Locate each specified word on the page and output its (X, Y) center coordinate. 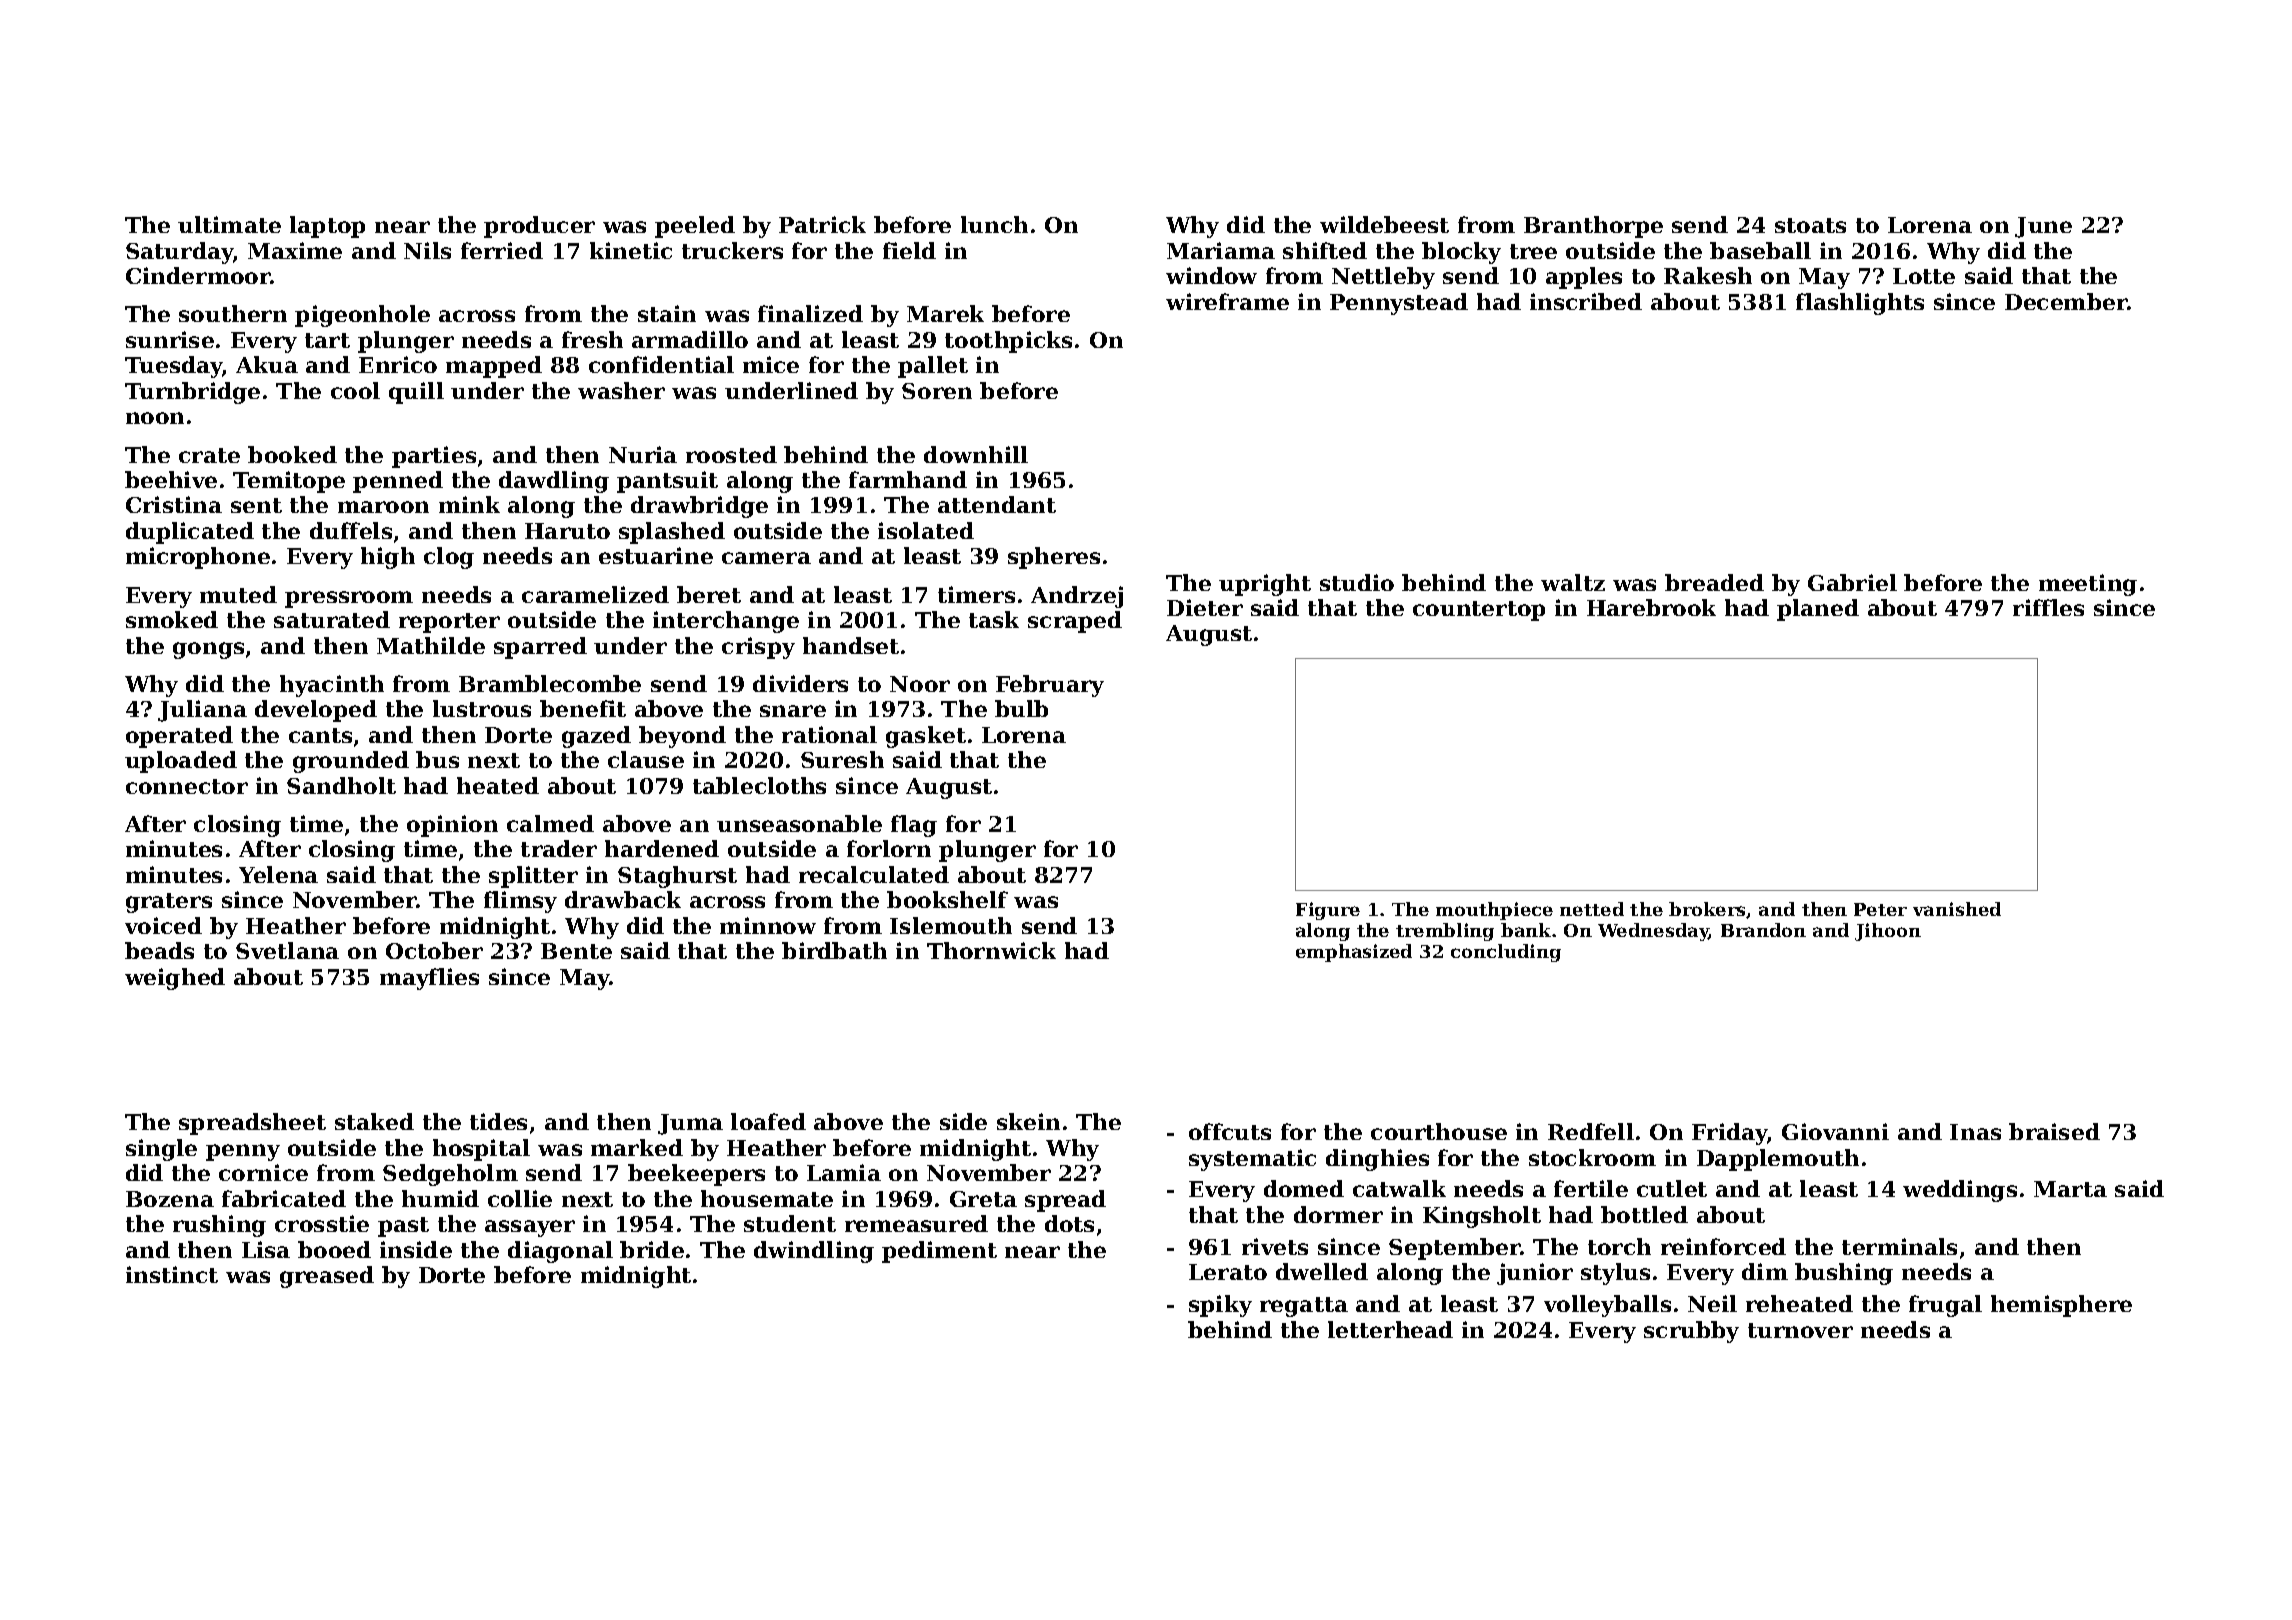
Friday (1730, 1134)
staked (374, 1121)
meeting (2088, 585)
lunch (994, 224)
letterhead (1390, 1329)
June (2043, 227)
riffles (2048, 607)
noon (155, 418)
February (1050, 686)
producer (539, 227)
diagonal (560, 1252)
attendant (997, 504)
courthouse (1439, 1131)
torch (1619, 1246)
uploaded (181, 762)
